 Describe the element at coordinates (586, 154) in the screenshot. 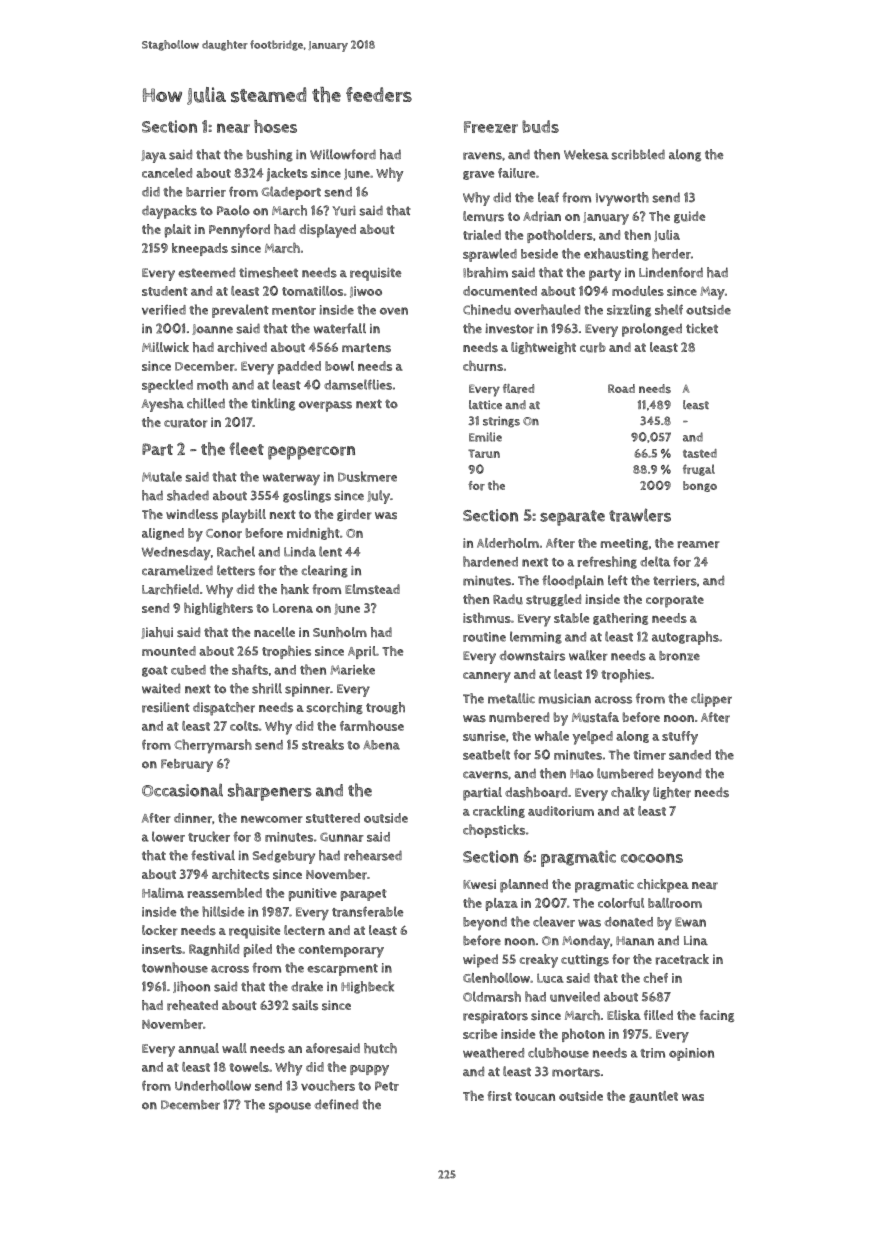

I see `Wekesa` at that location.
